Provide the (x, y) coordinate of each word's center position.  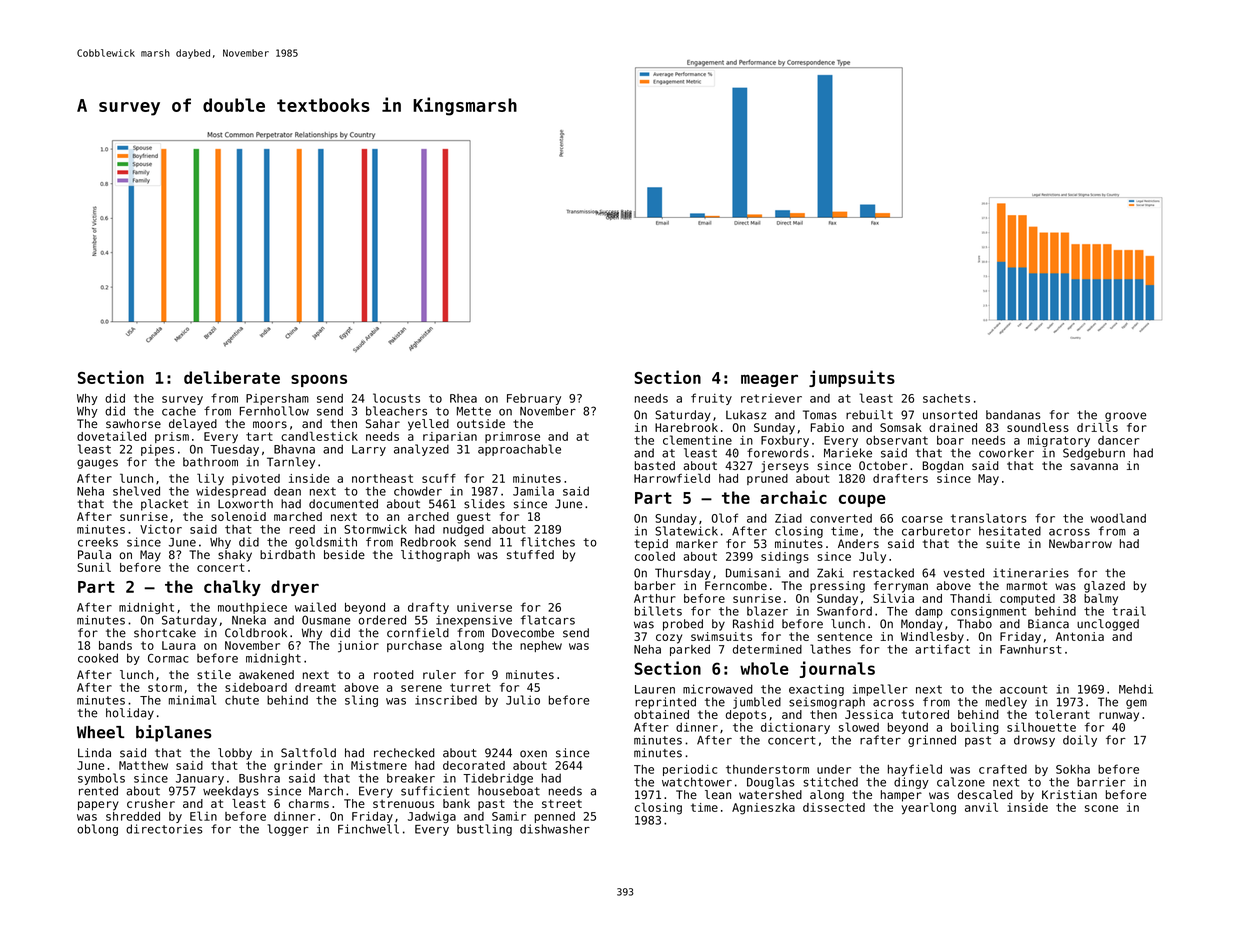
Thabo (974, 624)
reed (302, 529)
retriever (771, 398)
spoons (319, 380)
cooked (98, 658)
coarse (922, 519)
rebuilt (869, 415)
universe (484, 607)
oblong (97, 830)
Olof (724, 518)
